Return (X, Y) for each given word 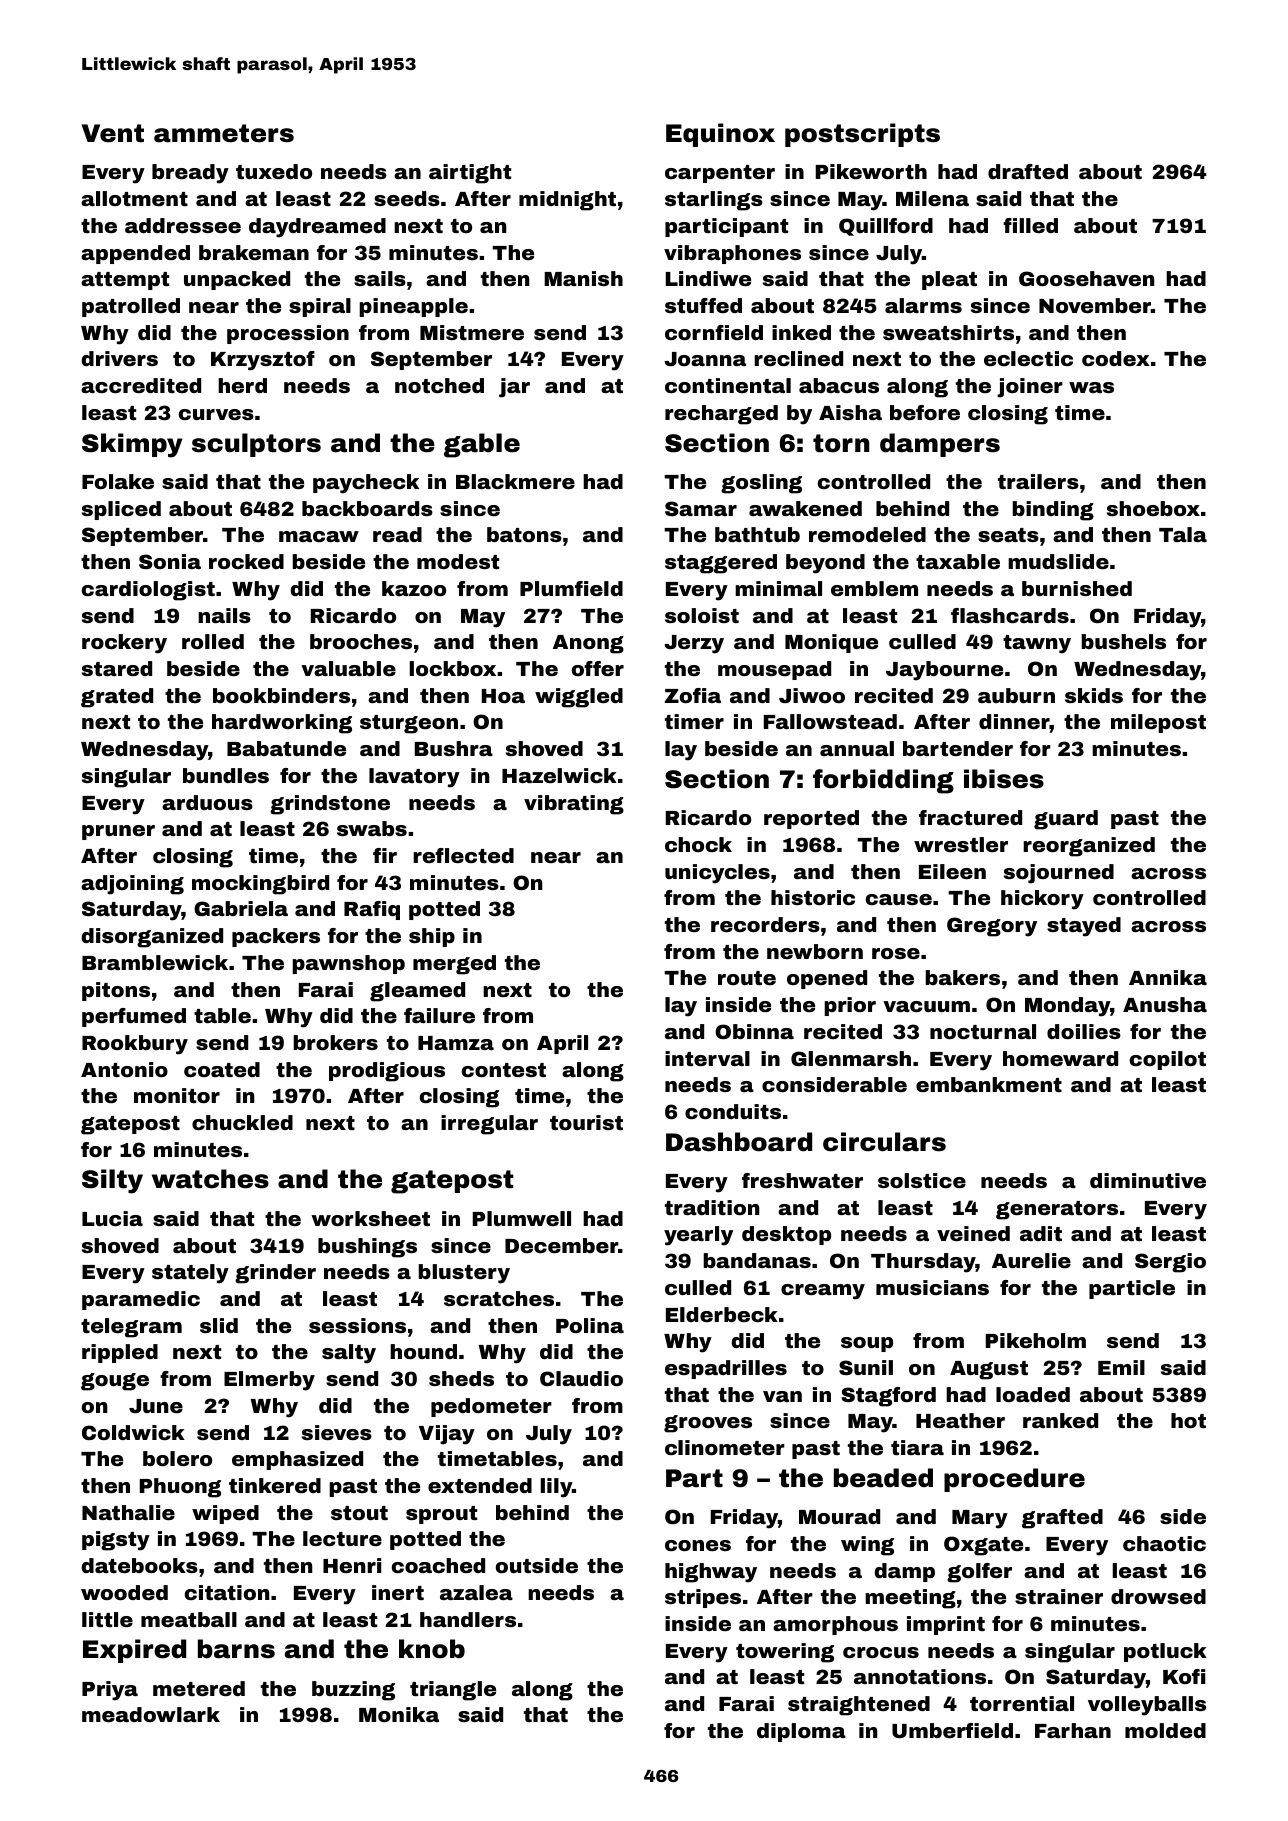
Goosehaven (1087, 278)
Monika (399, 1714)
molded (1165, 1730)
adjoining (132, 885)
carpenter (720, 174)
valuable (348, 668)
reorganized (1089, 847)
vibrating (574, 805)
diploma (801, 1732)
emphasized (297, 1460)
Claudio (581, 1378)
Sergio (1170, 1263)
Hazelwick (559, 775)
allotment (134, 198)
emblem (874, 588)
